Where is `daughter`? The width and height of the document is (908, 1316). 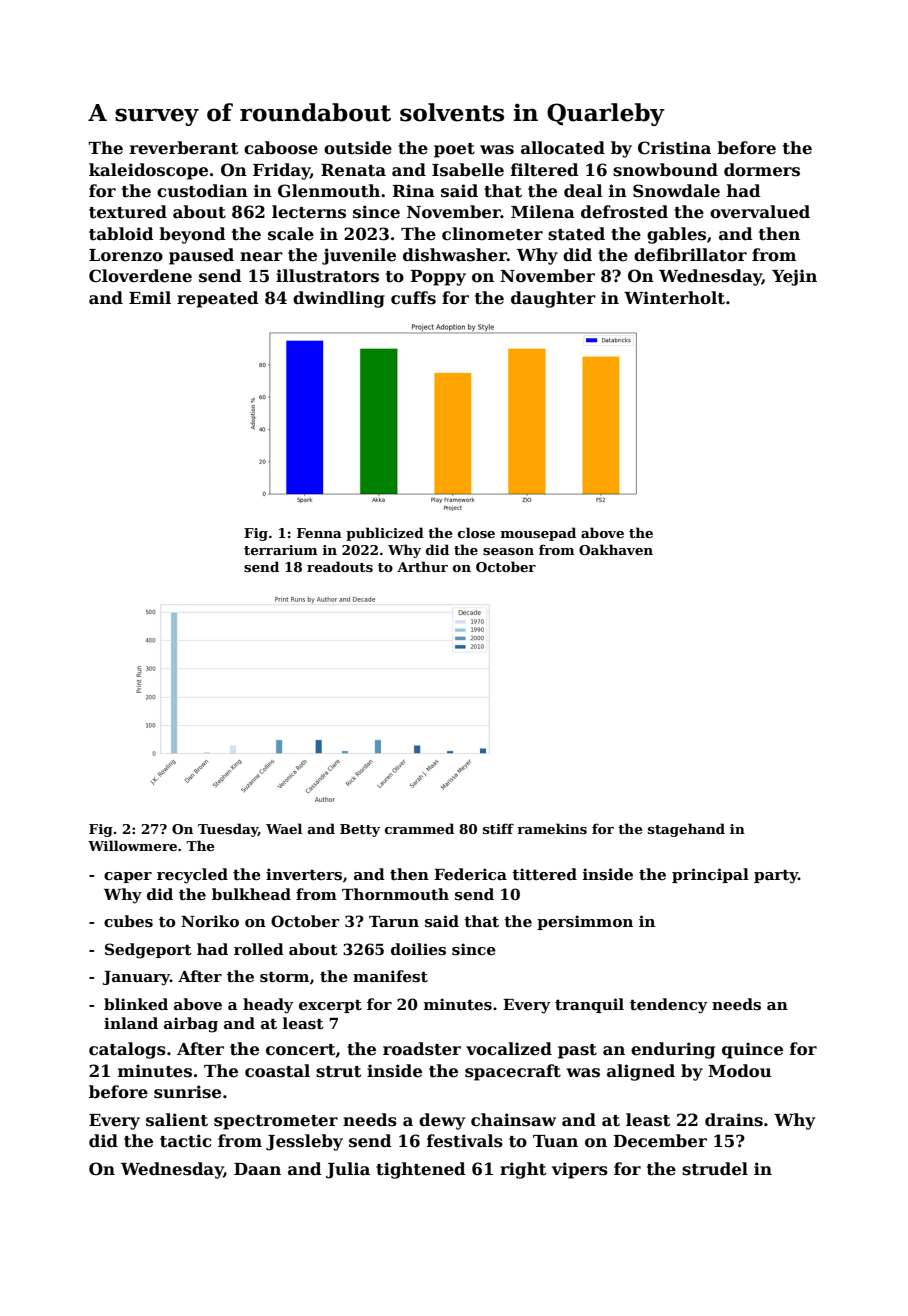
daughter is located at coordinates (553, 299).
